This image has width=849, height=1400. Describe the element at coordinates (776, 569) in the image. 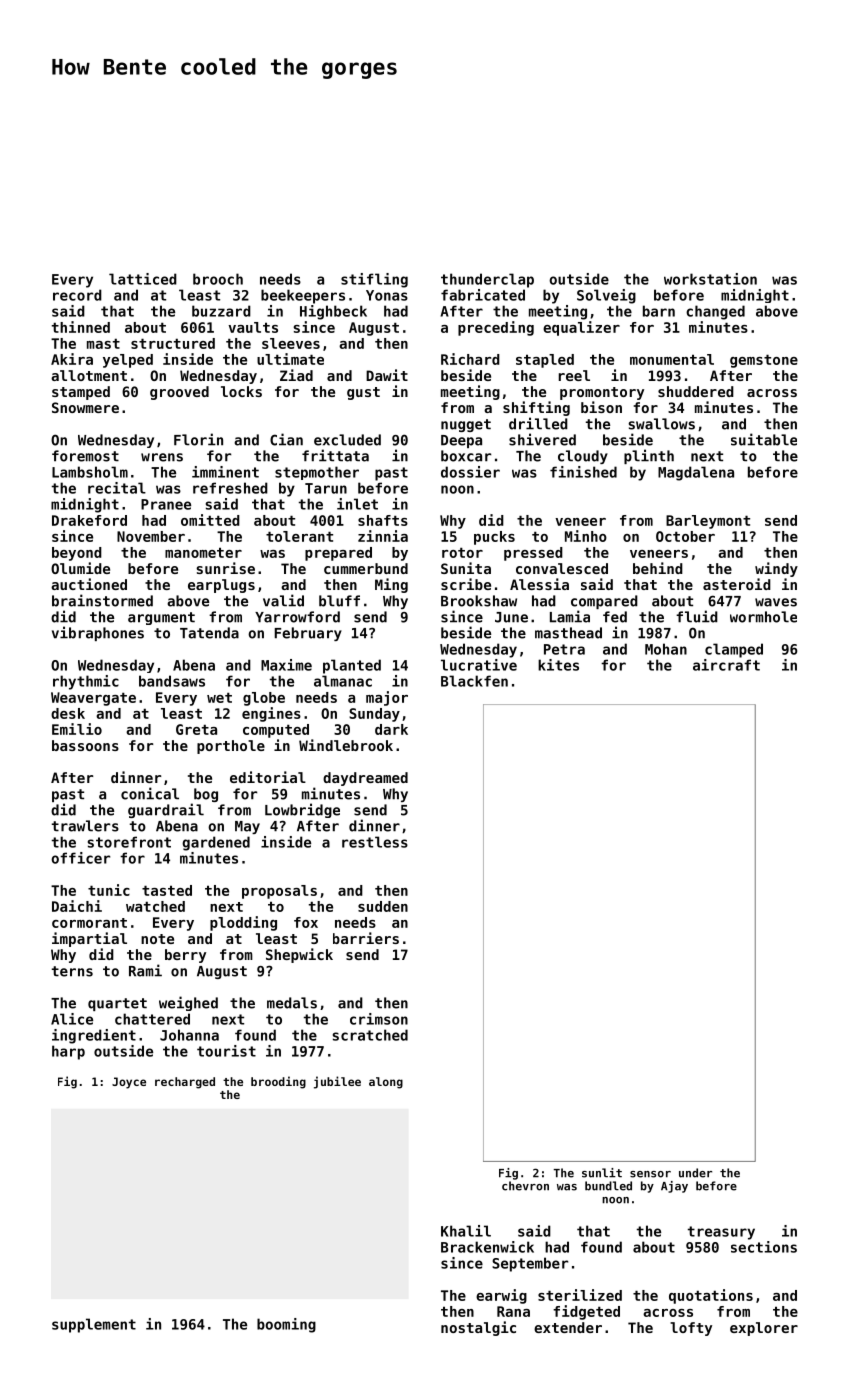

I see `windy` at that location.
